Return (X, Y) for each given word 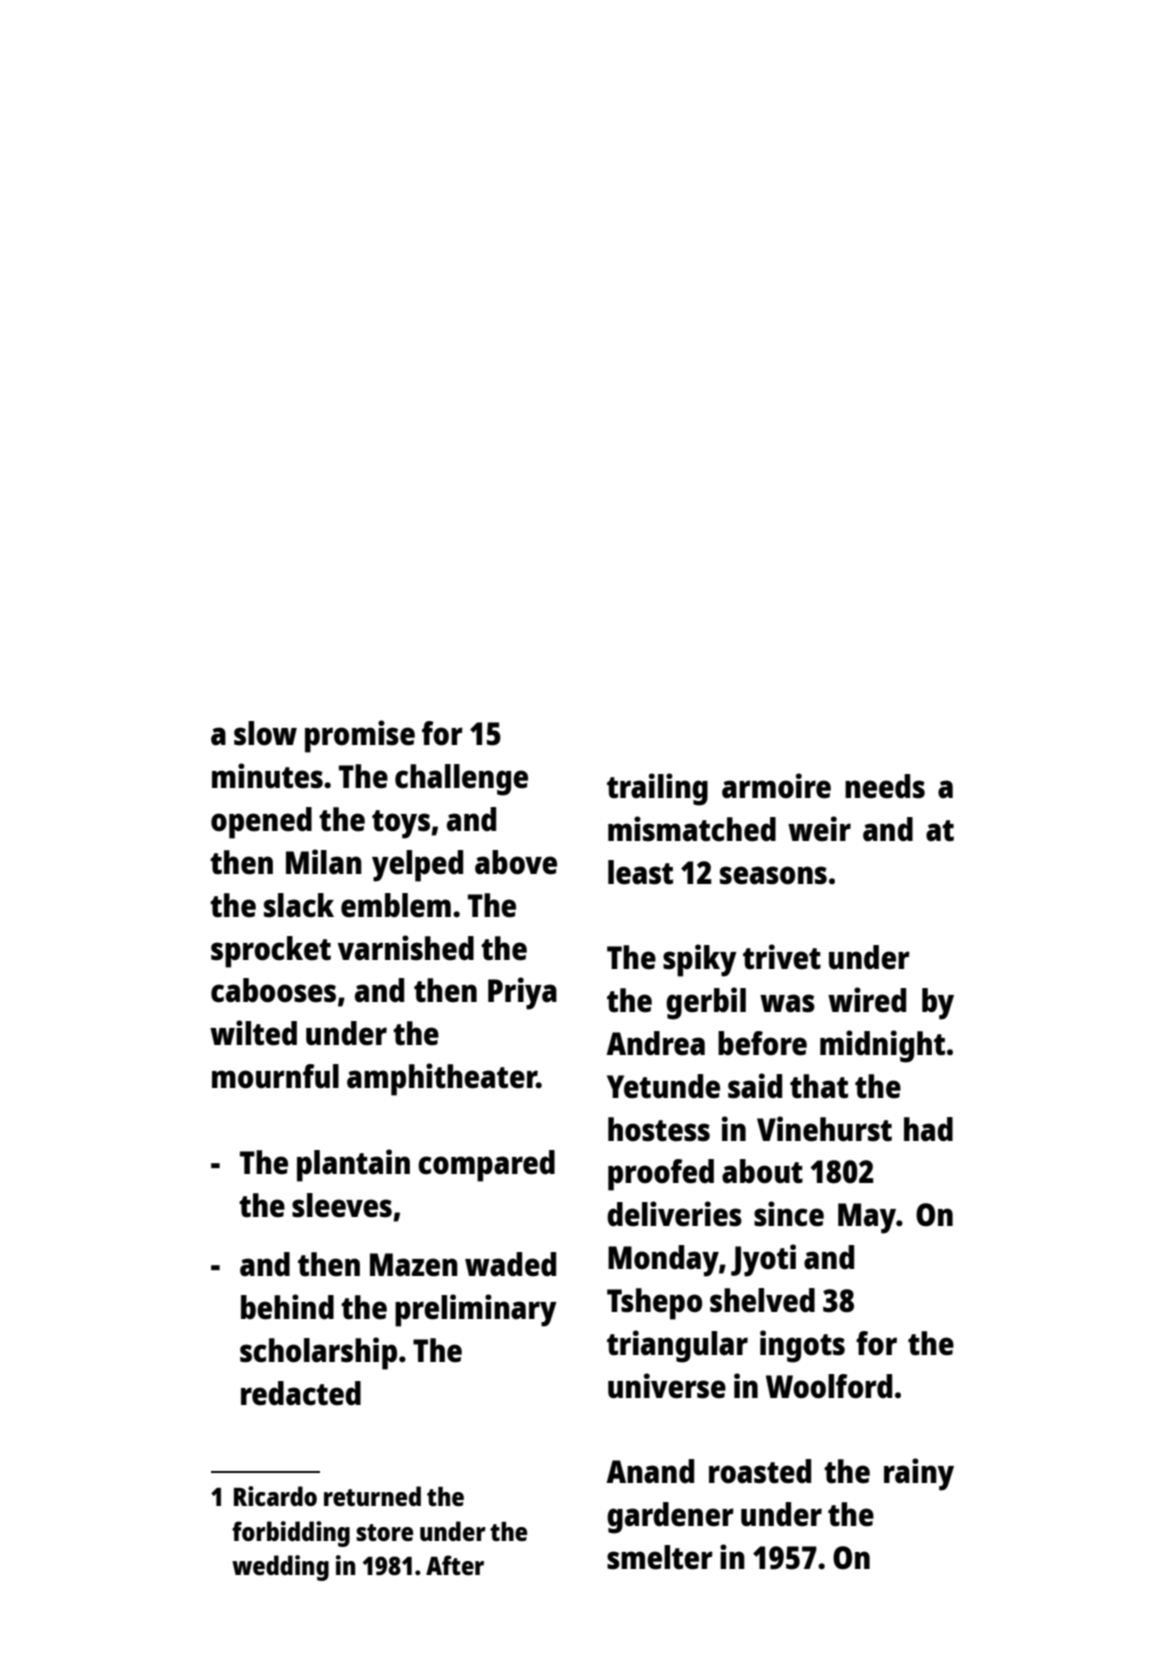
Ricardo (275, 1496)
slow (265, 733)
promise (360, 736)
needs (885, 786)
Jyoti (763, 1260)
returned (372, 1496)
